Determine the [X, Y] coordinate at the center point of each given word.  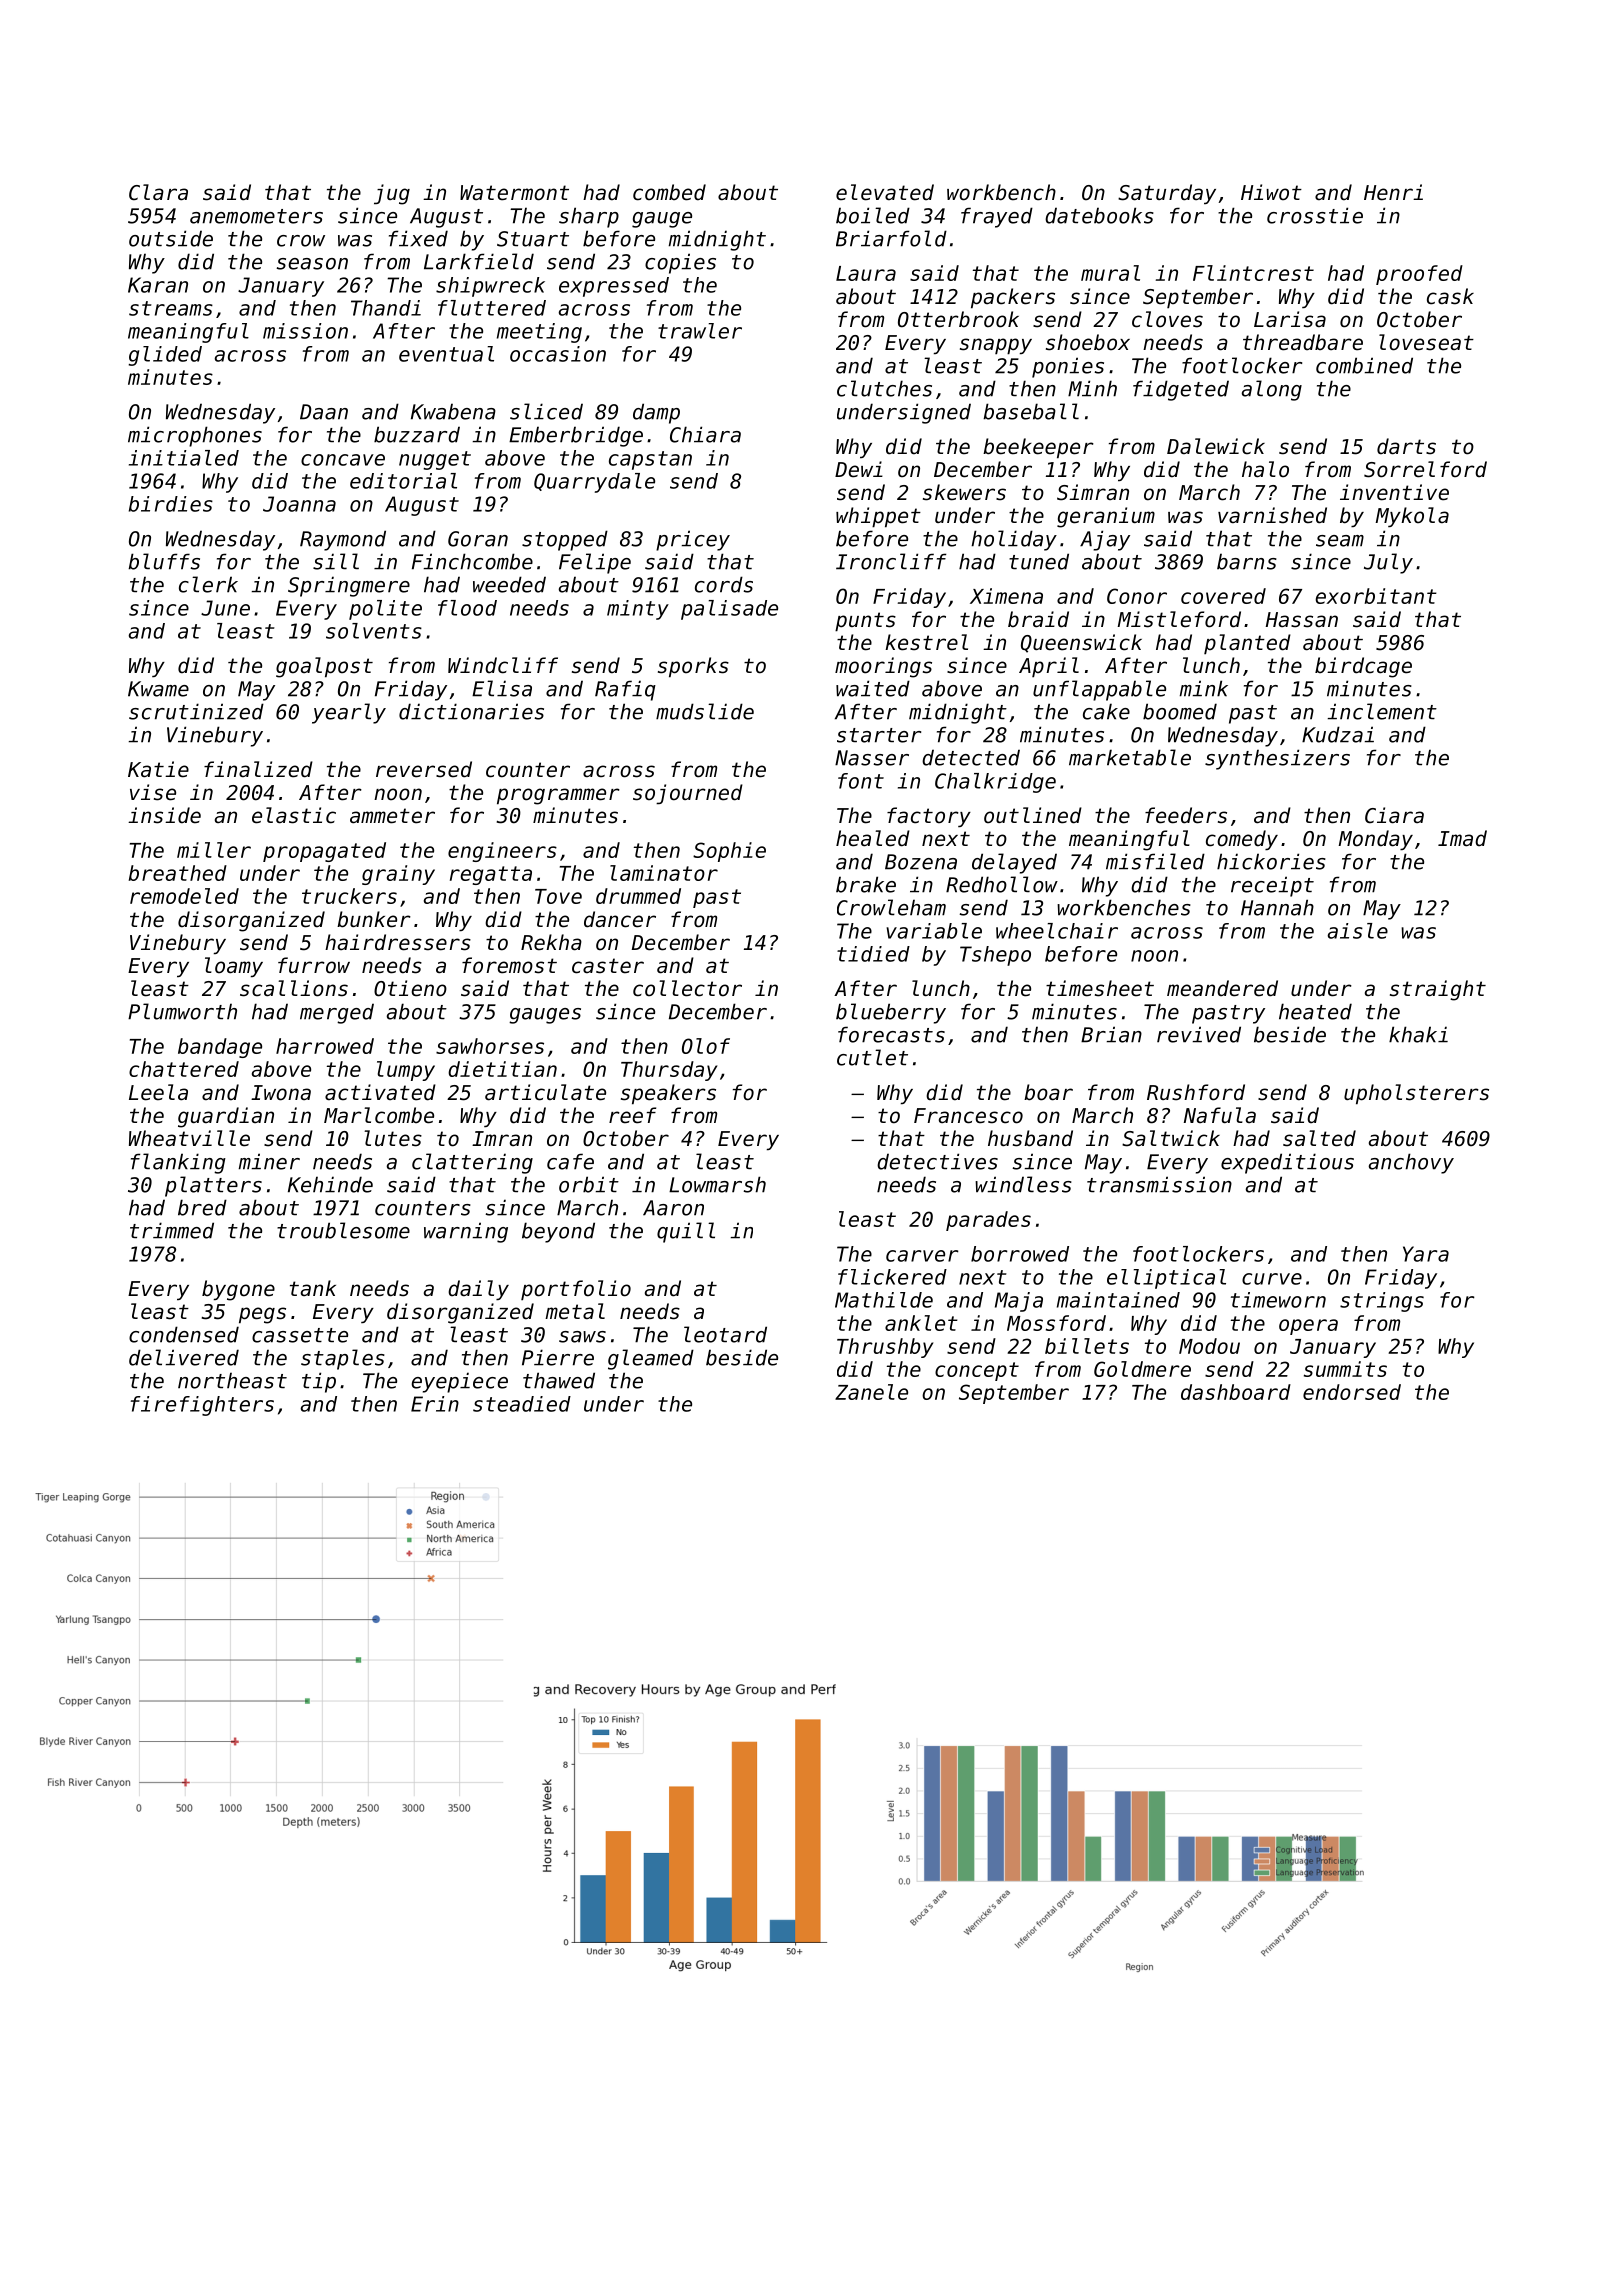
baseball [1031, 411]
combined [1364, 365]
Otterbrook [958, 319]
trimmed [172, 1230]
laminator [664, 873]
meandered [1222, 988]
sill [336, 561]
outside [171, 238]
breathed [177, 873]
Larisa [1290, 319]
